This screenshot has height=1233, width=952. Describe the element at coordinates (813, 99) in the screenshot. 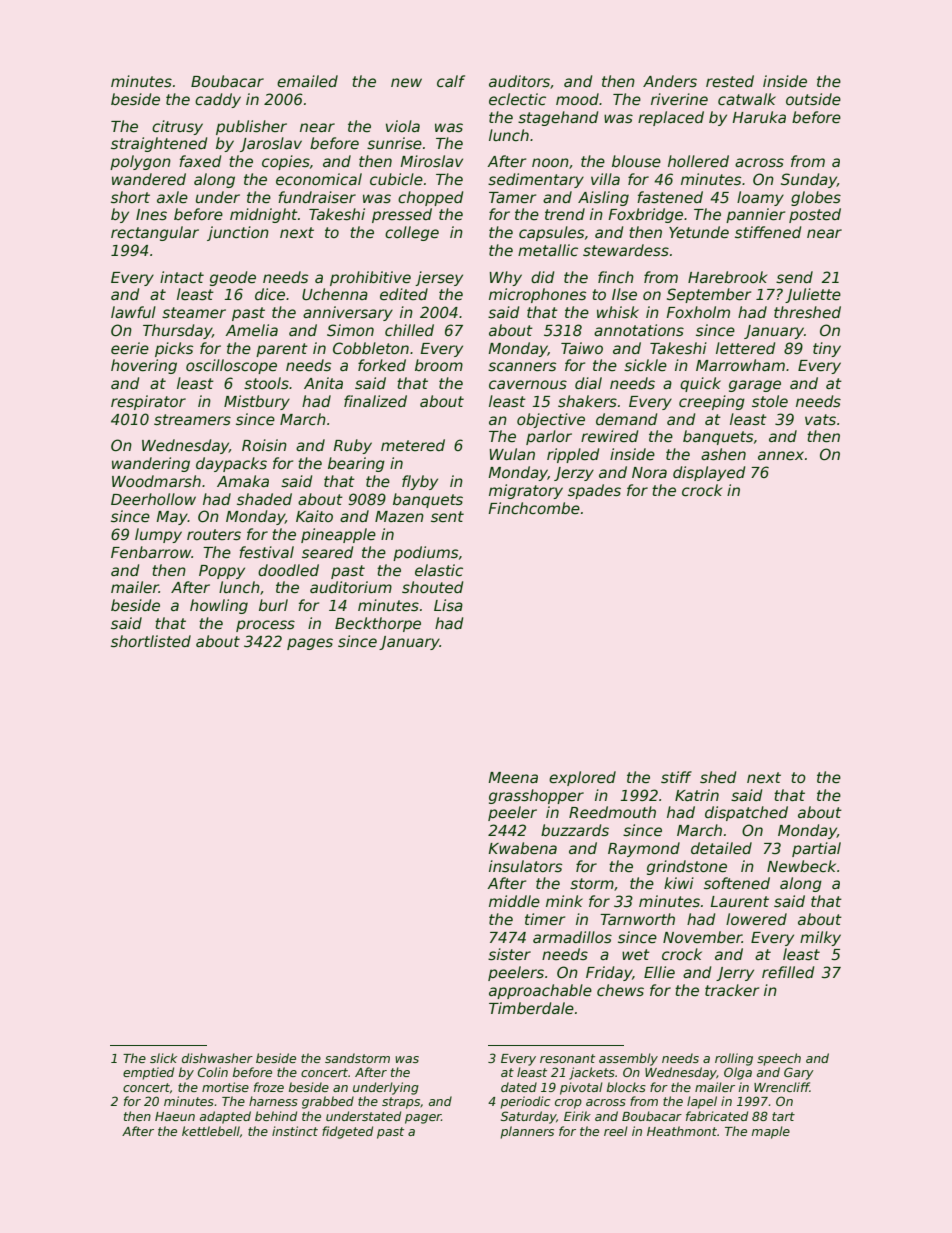

I see `outside` at that location.
